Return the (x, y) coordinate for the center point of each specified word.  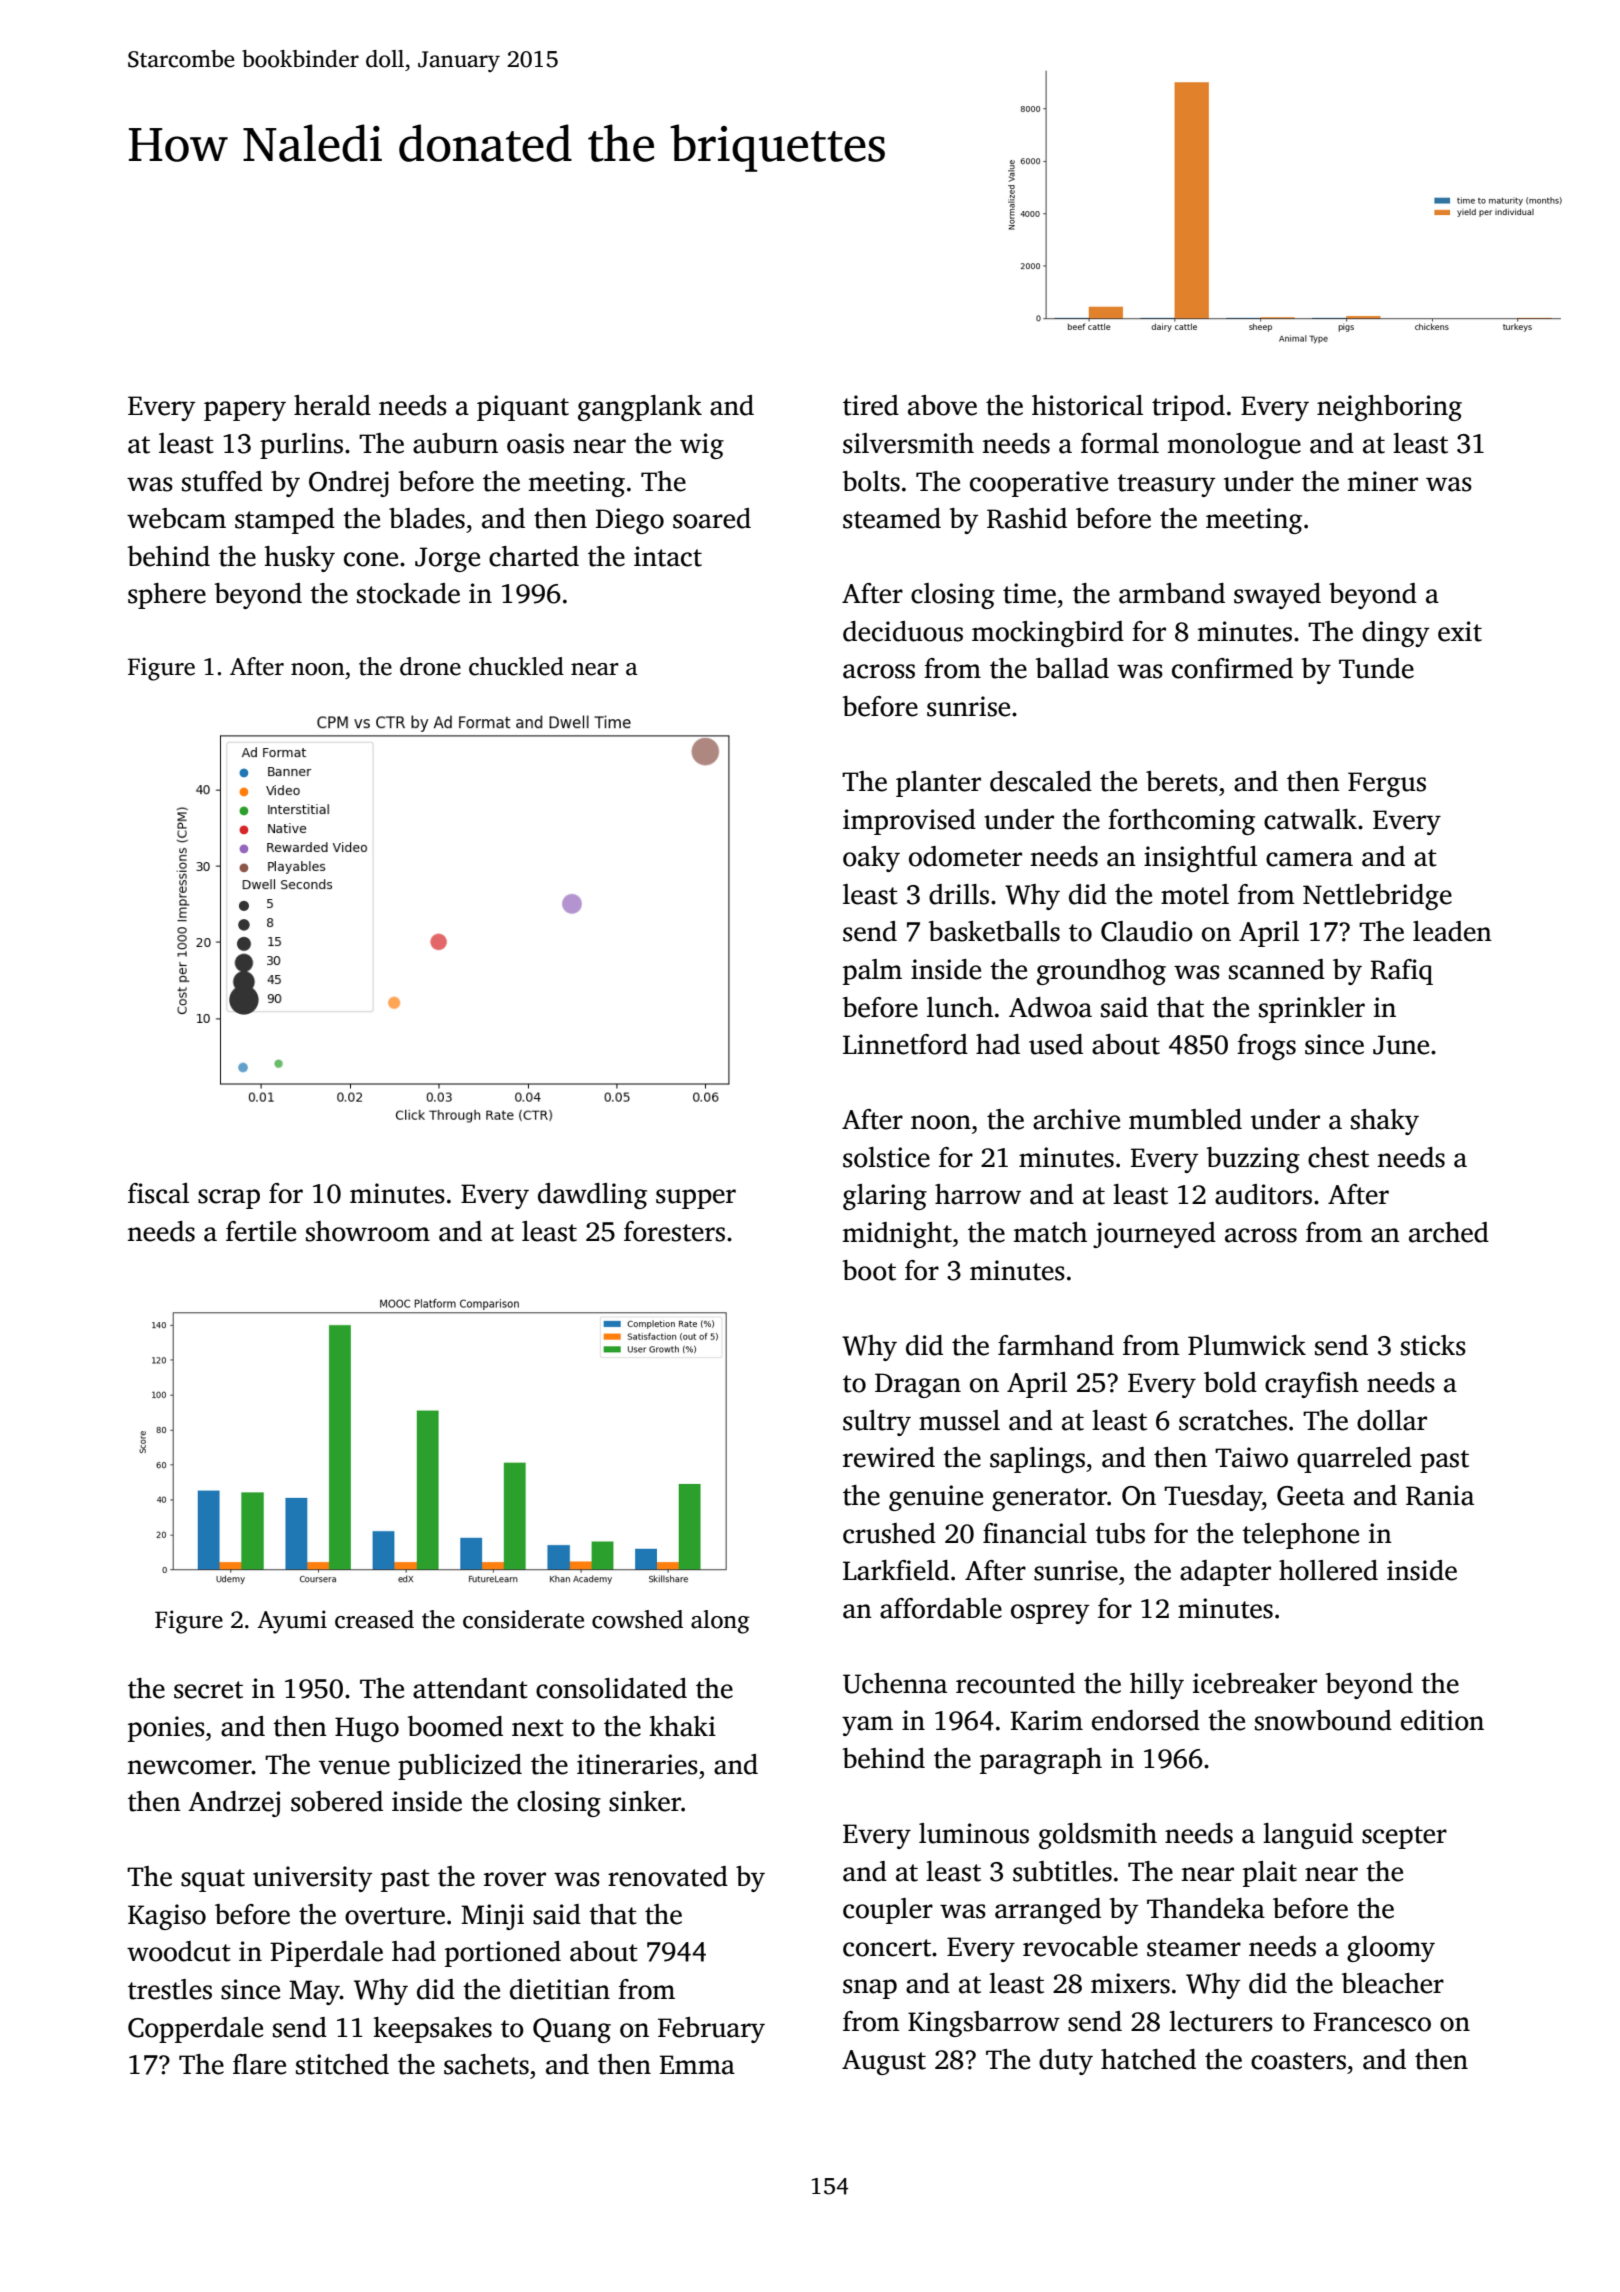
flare (259, 2064)
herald (332, 405)
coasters (1298, 2061)
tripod (1188, 408)
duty (1066, 2062)
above (942, 405)
